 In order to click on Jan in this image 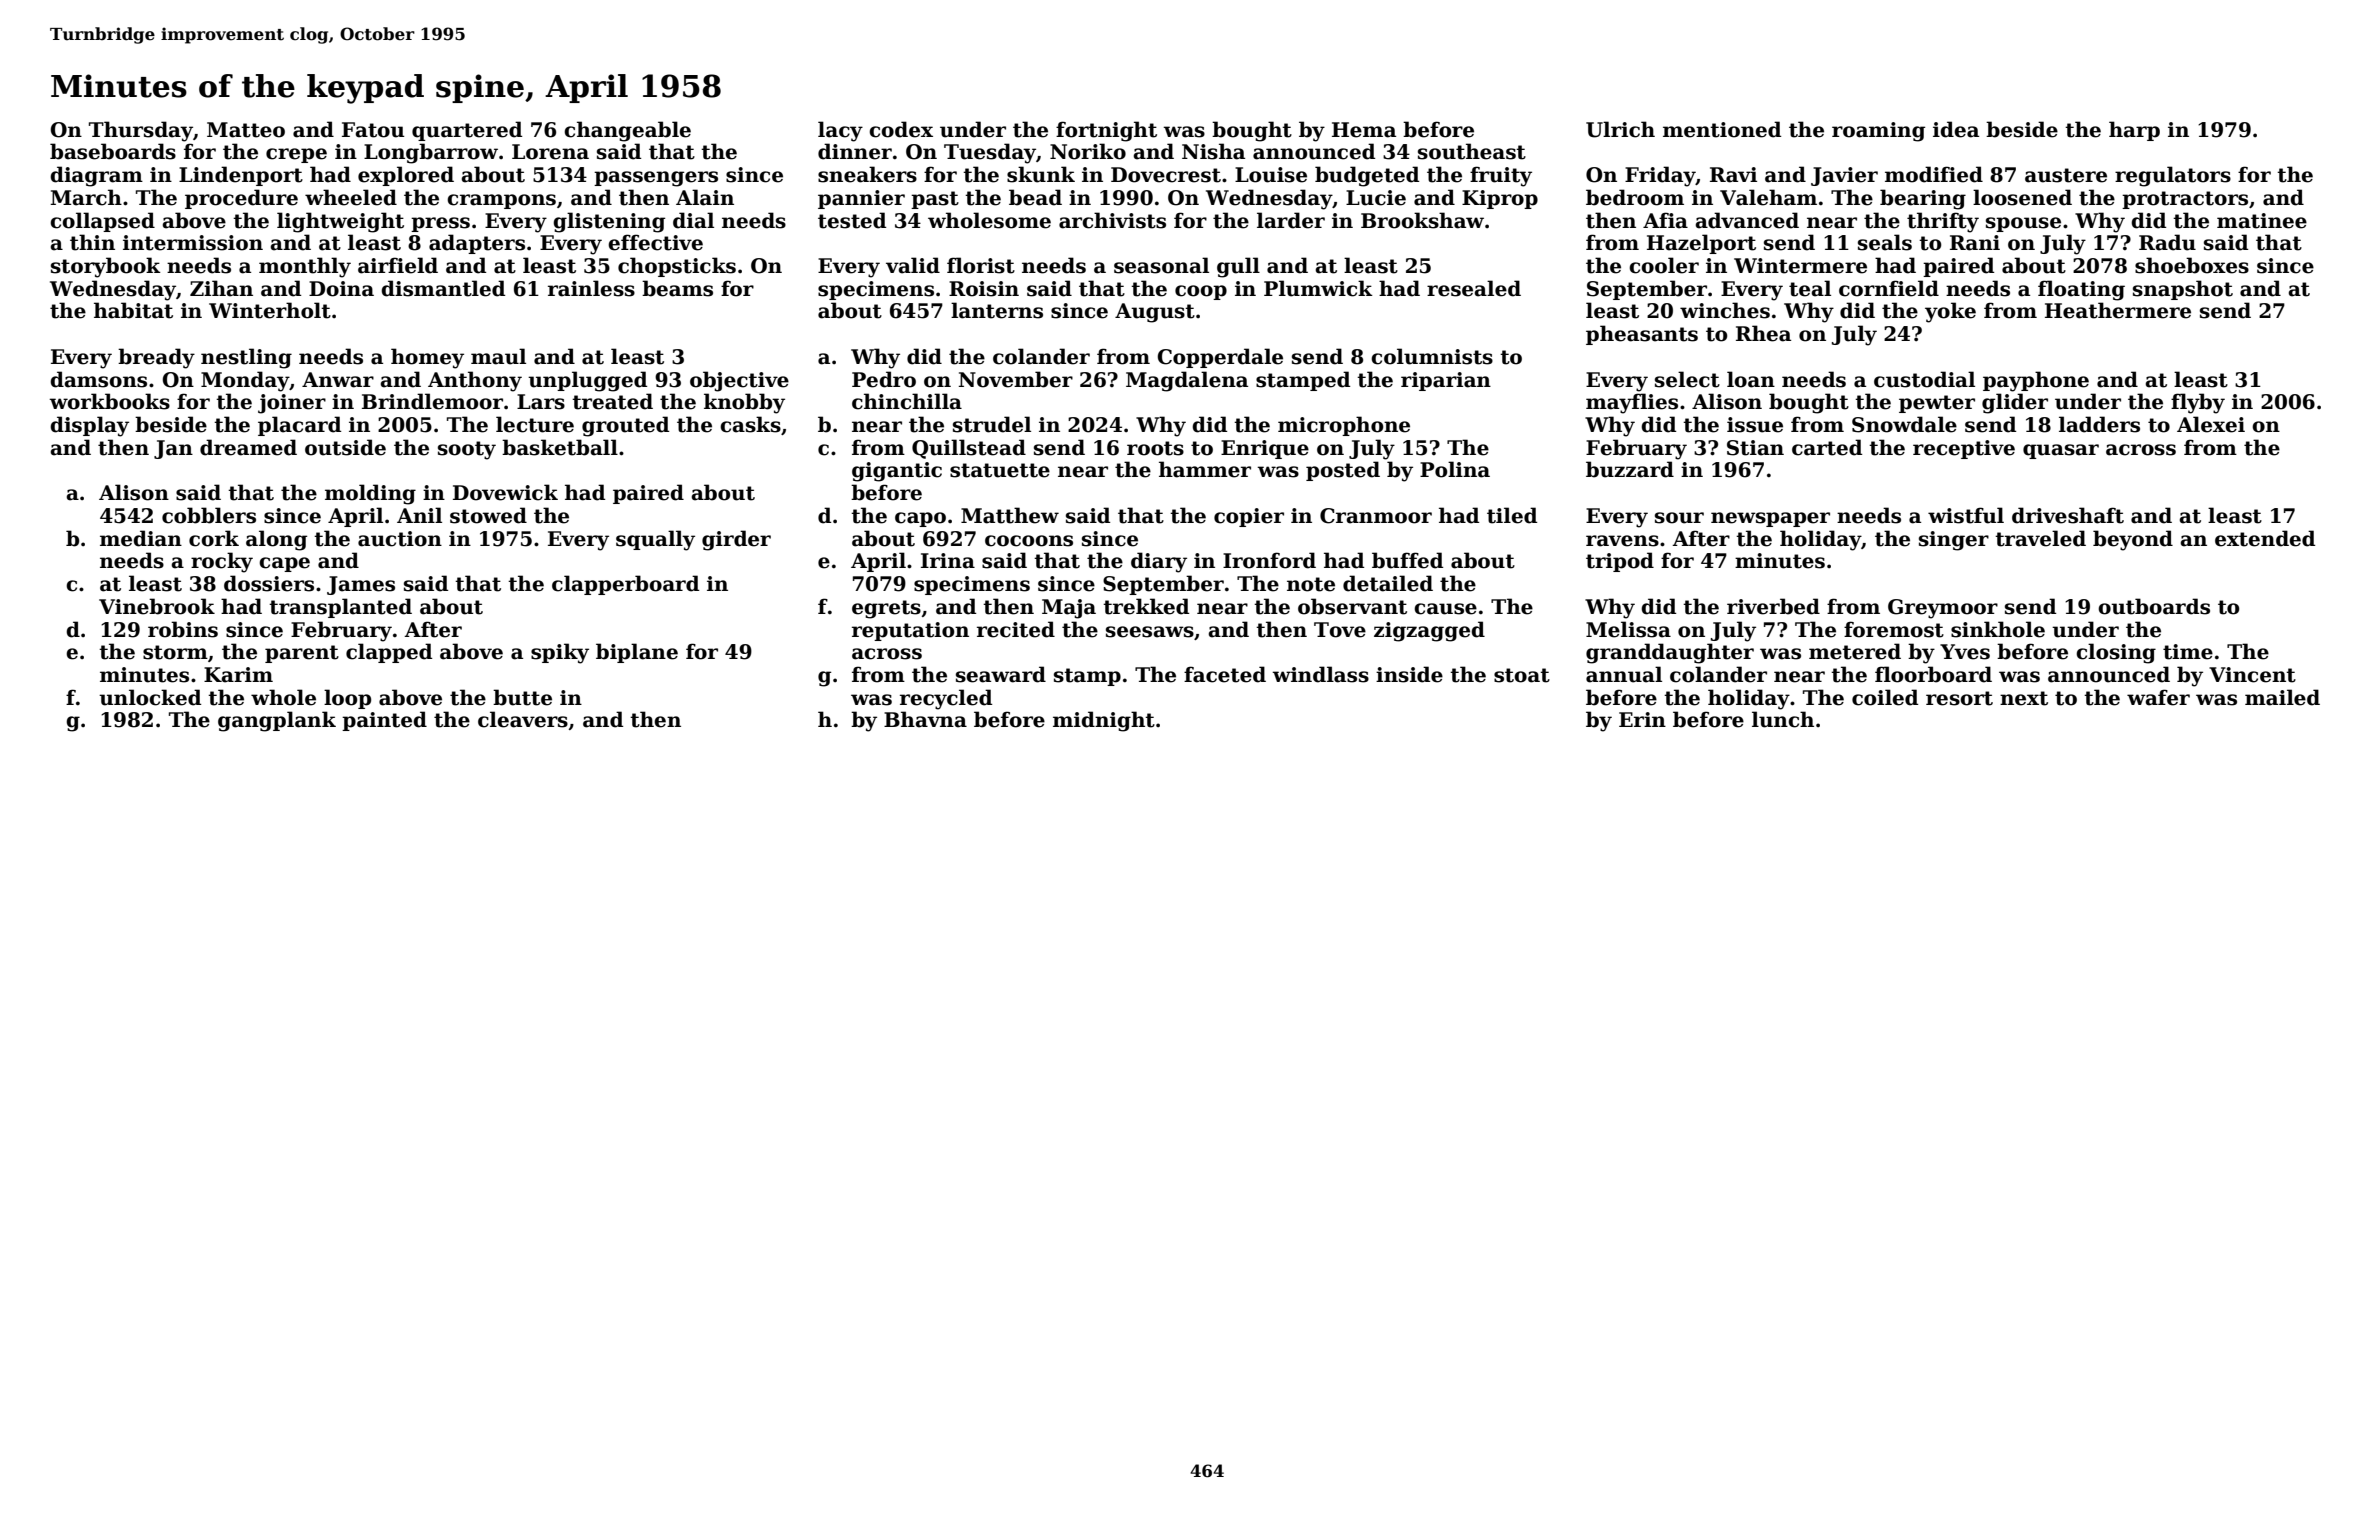, I will do `click(173, 449)`.
